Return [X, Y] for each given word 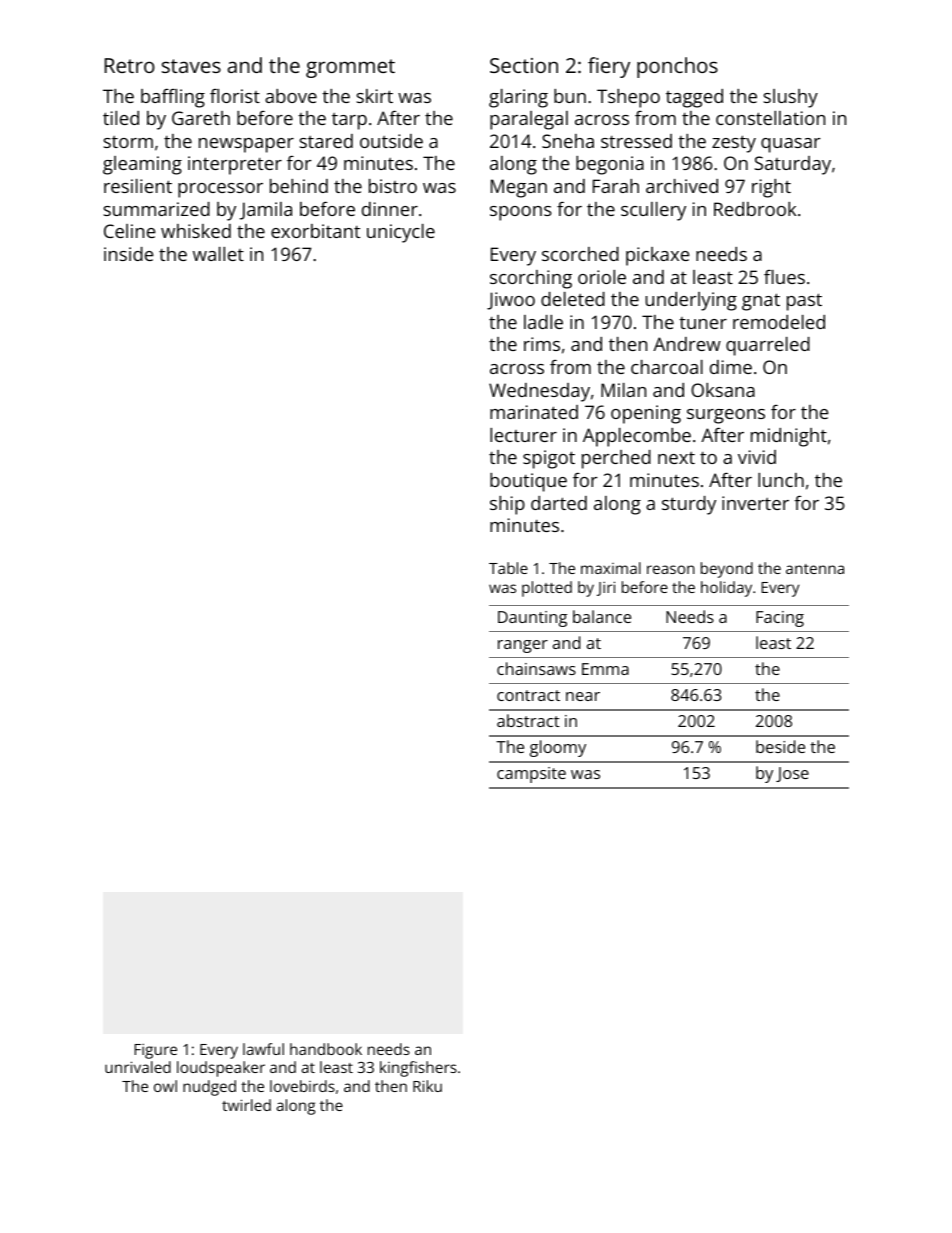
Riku [427, 1086]
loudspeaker [221, 1069]
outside [391, 141]
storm [128, 142]
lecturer [523, 435]
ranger [523, 646]
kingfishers [418, 1069]
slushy [790, 98]
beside [780, 746]
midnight [789, 437]
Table [508, 568]
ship [507, 505]
